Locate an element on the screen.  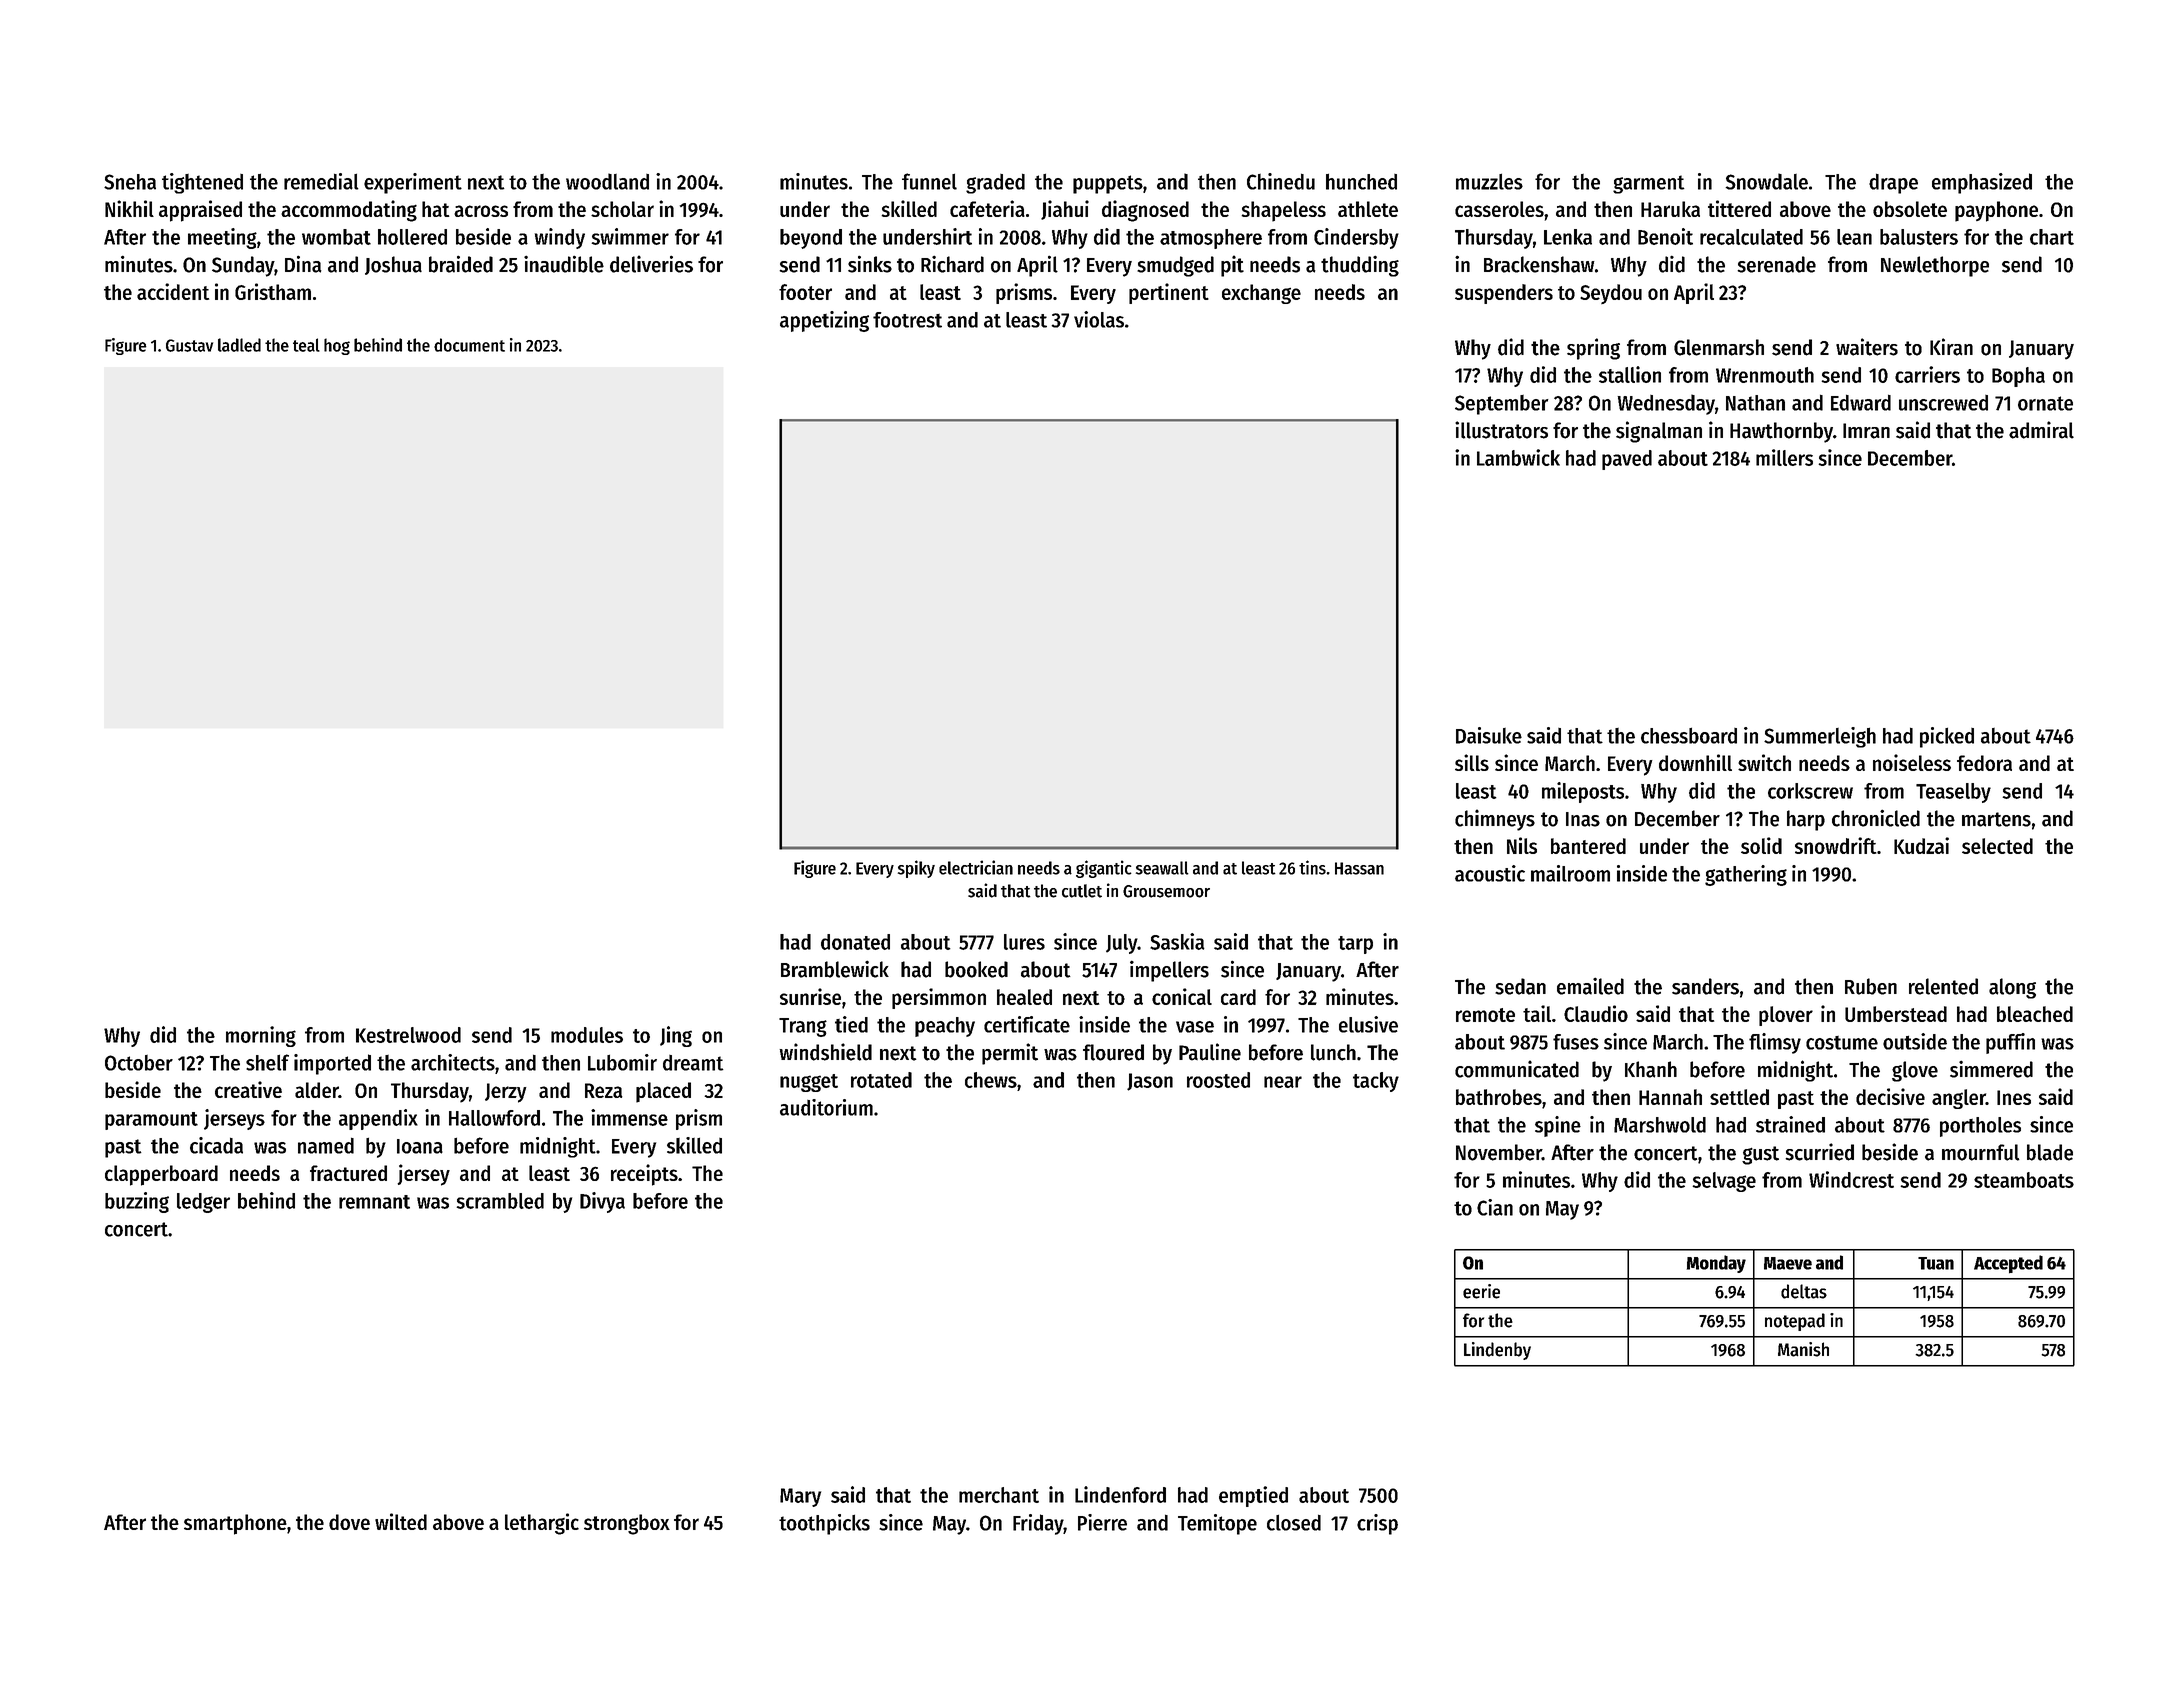
relented is located at coordinates (1943, 986).
